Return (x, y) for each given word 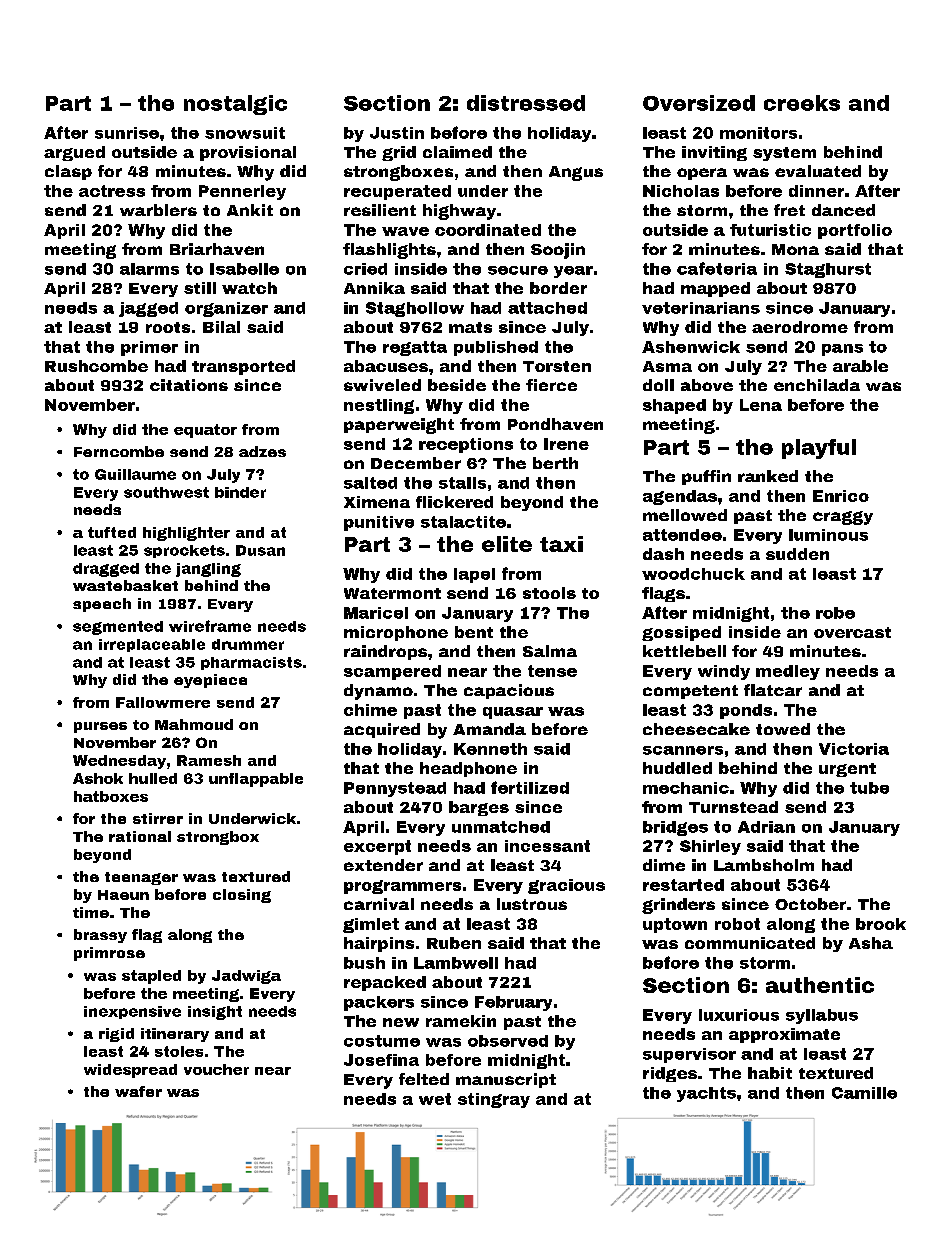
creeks (802, 103)
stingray (494, 1100)
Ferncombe (119, 451)
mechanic (686, 788)
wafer (138, 1091)
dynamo (378, 692)
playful (819, 449)
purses (100, 727)
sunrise (127, 133)
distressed (526, 103)
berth (555, 463)
